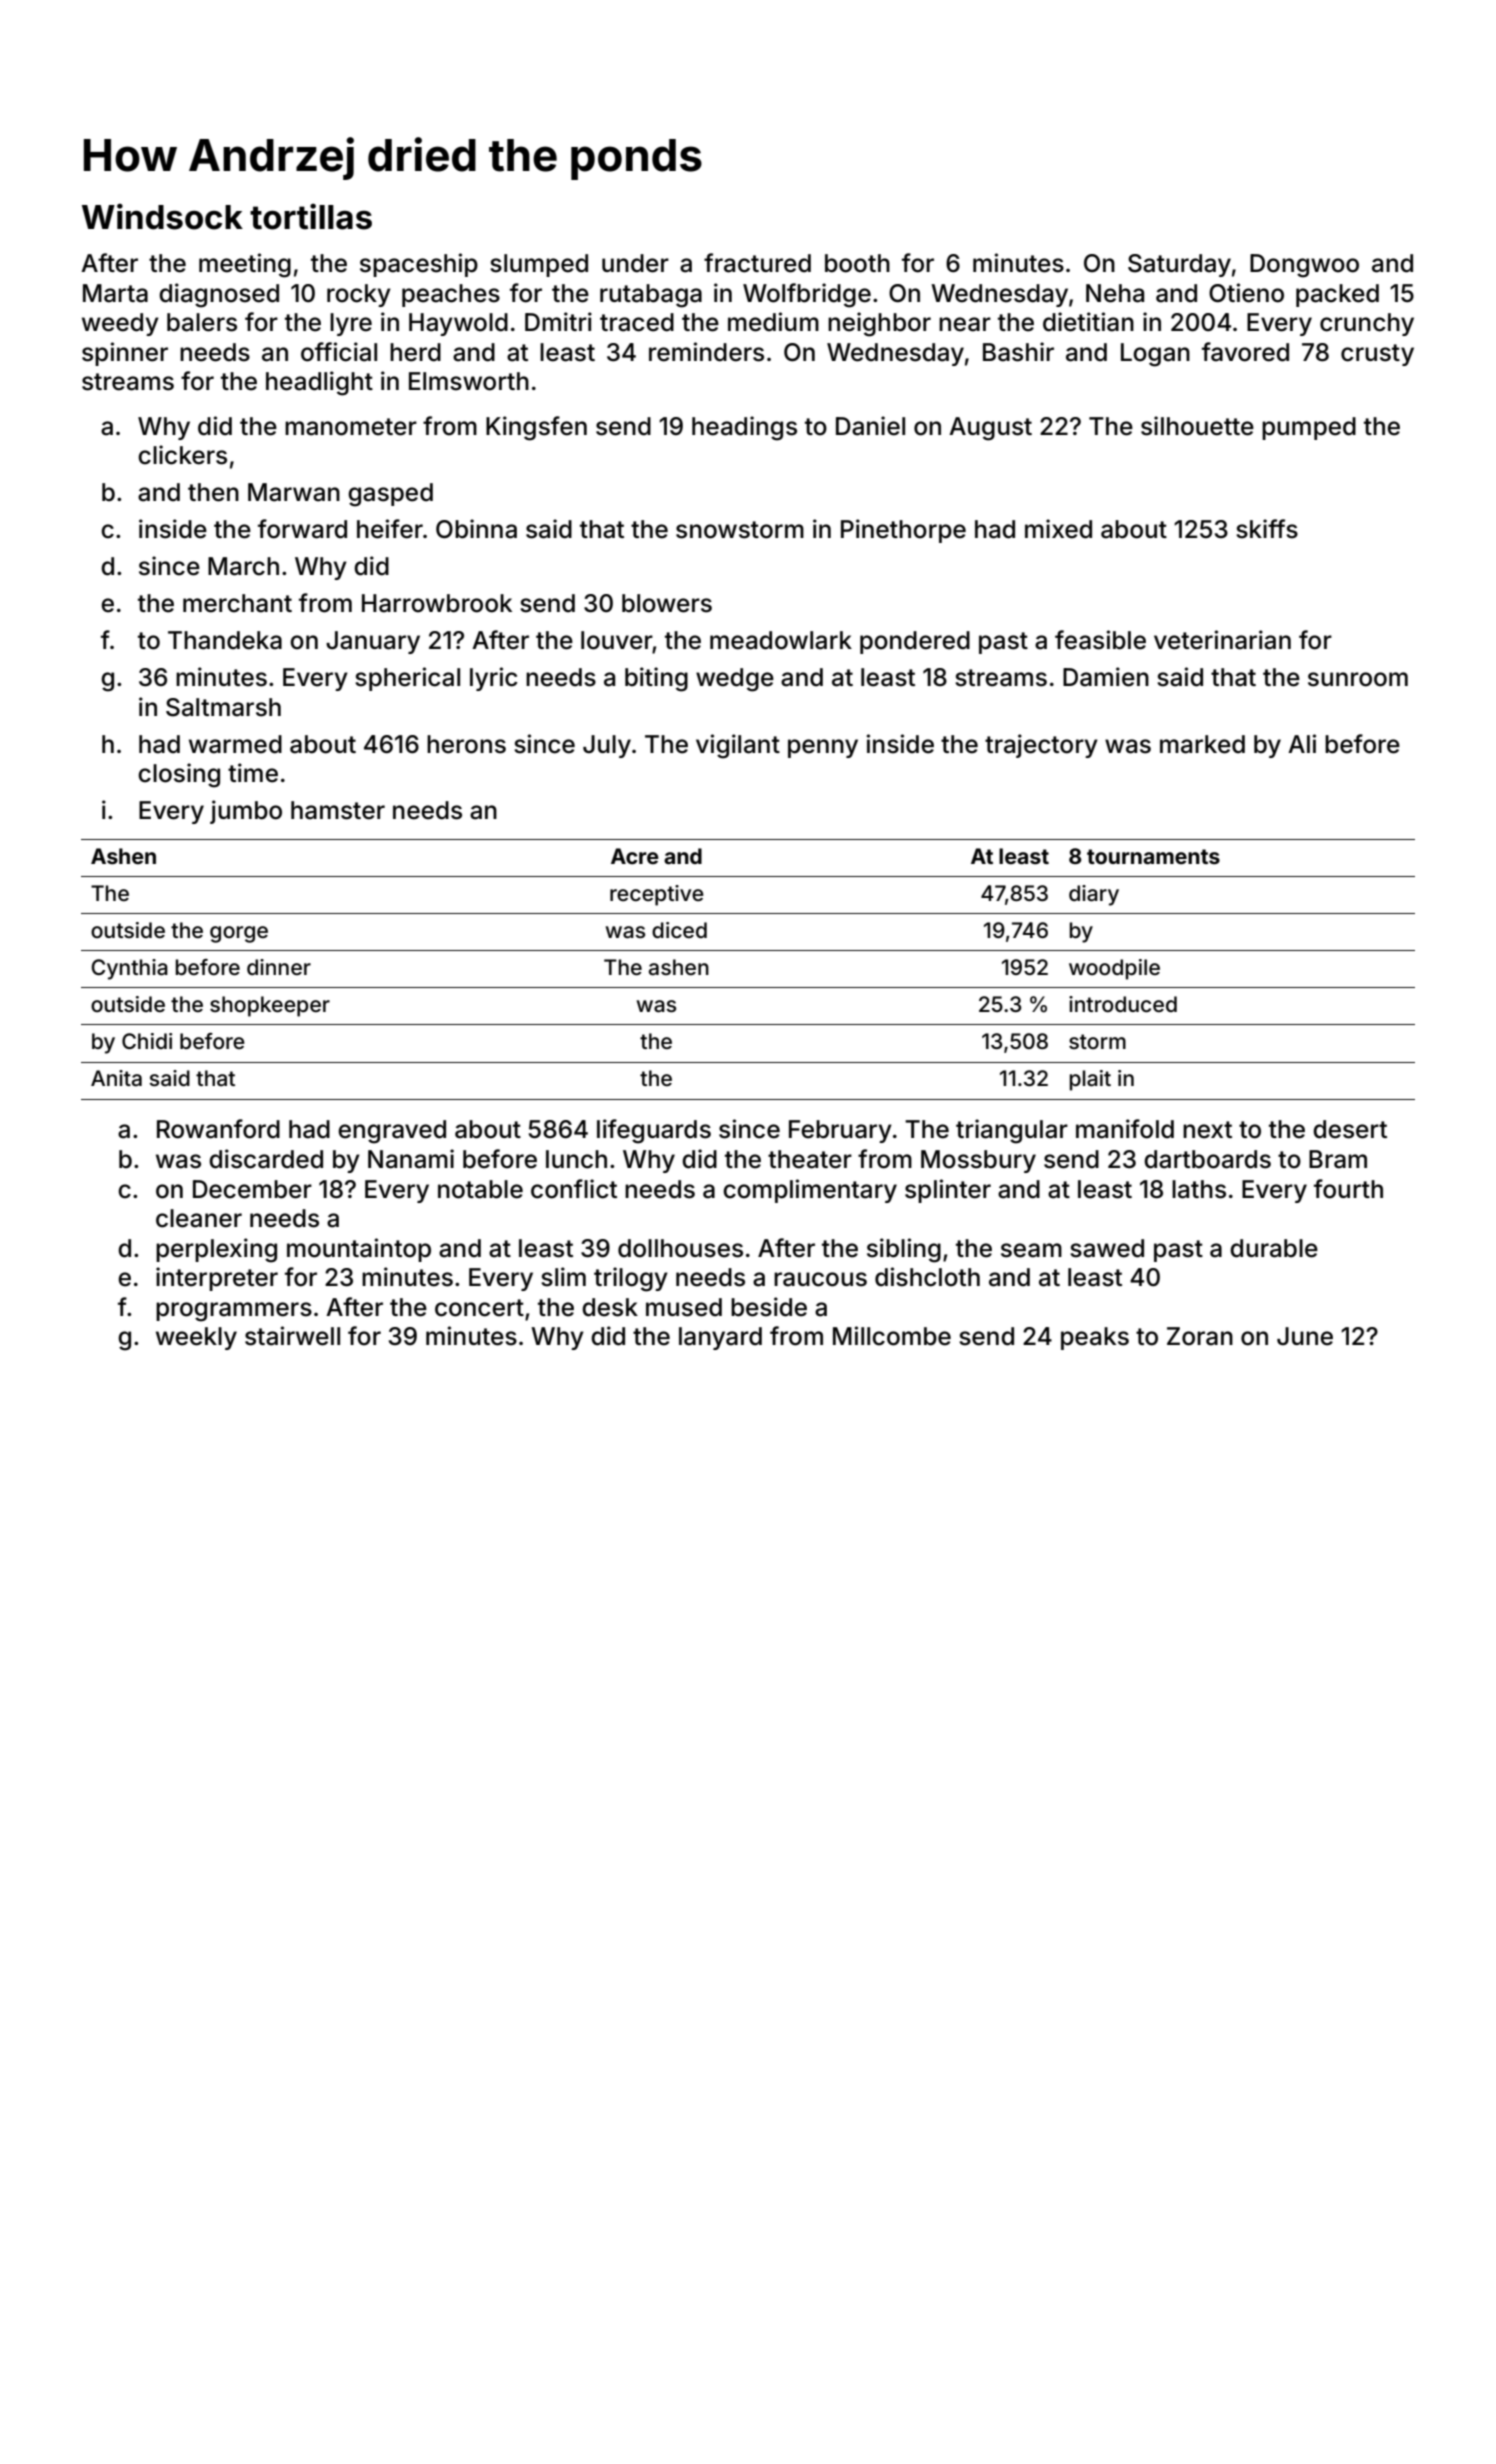  I want to click on blowers, so click(667, 603).
